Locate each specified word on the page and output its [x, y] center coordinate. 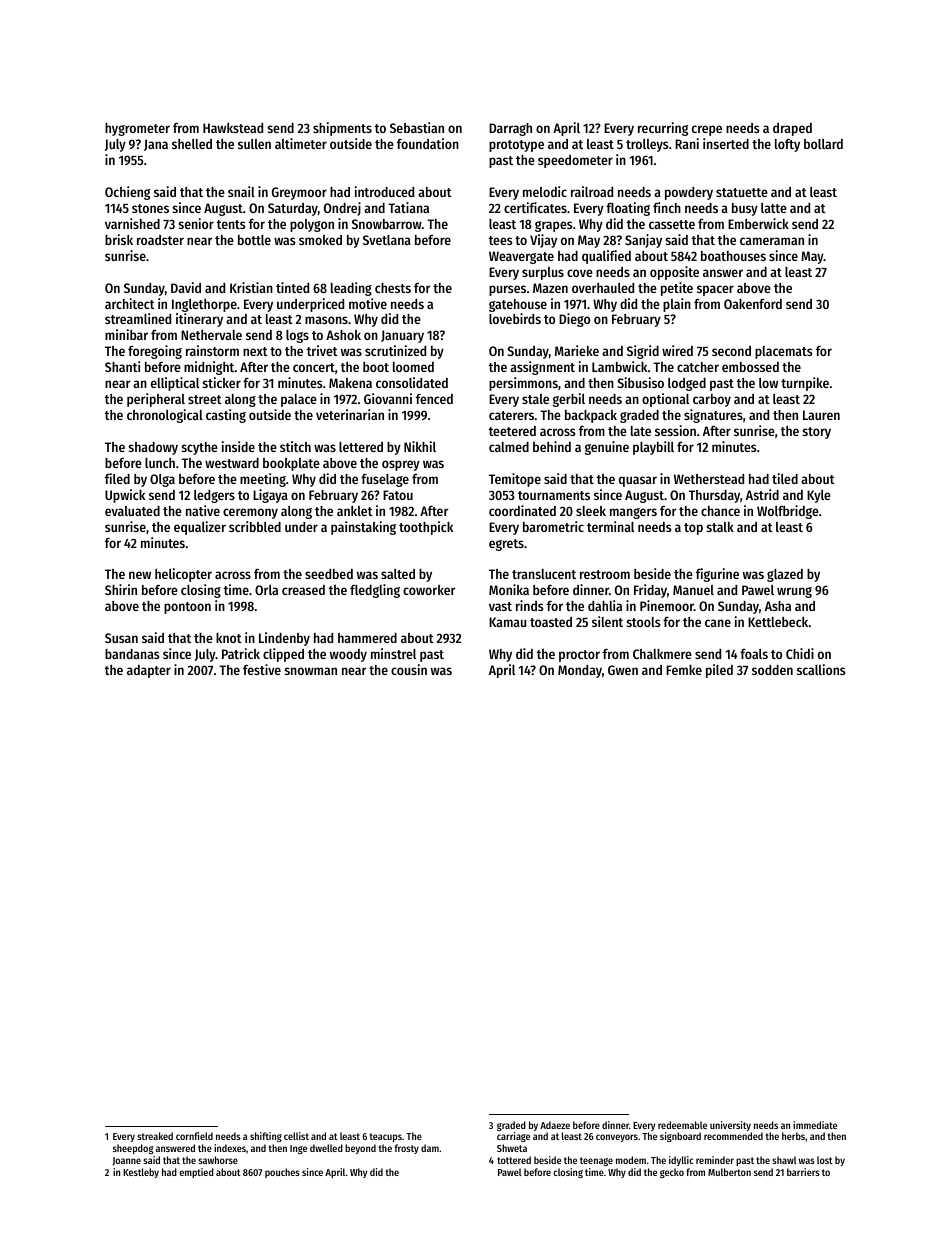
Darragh [510, 129]
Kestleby [141, 1173]
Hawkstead [233, 128]
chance [720, 511]
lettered [361, 447]
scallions [821, 669]
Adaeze [555, 1125]
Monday [580, 671]
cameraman [772, 241]
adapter [149, 671]
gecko [672, 1173]
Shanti [122, 366]
